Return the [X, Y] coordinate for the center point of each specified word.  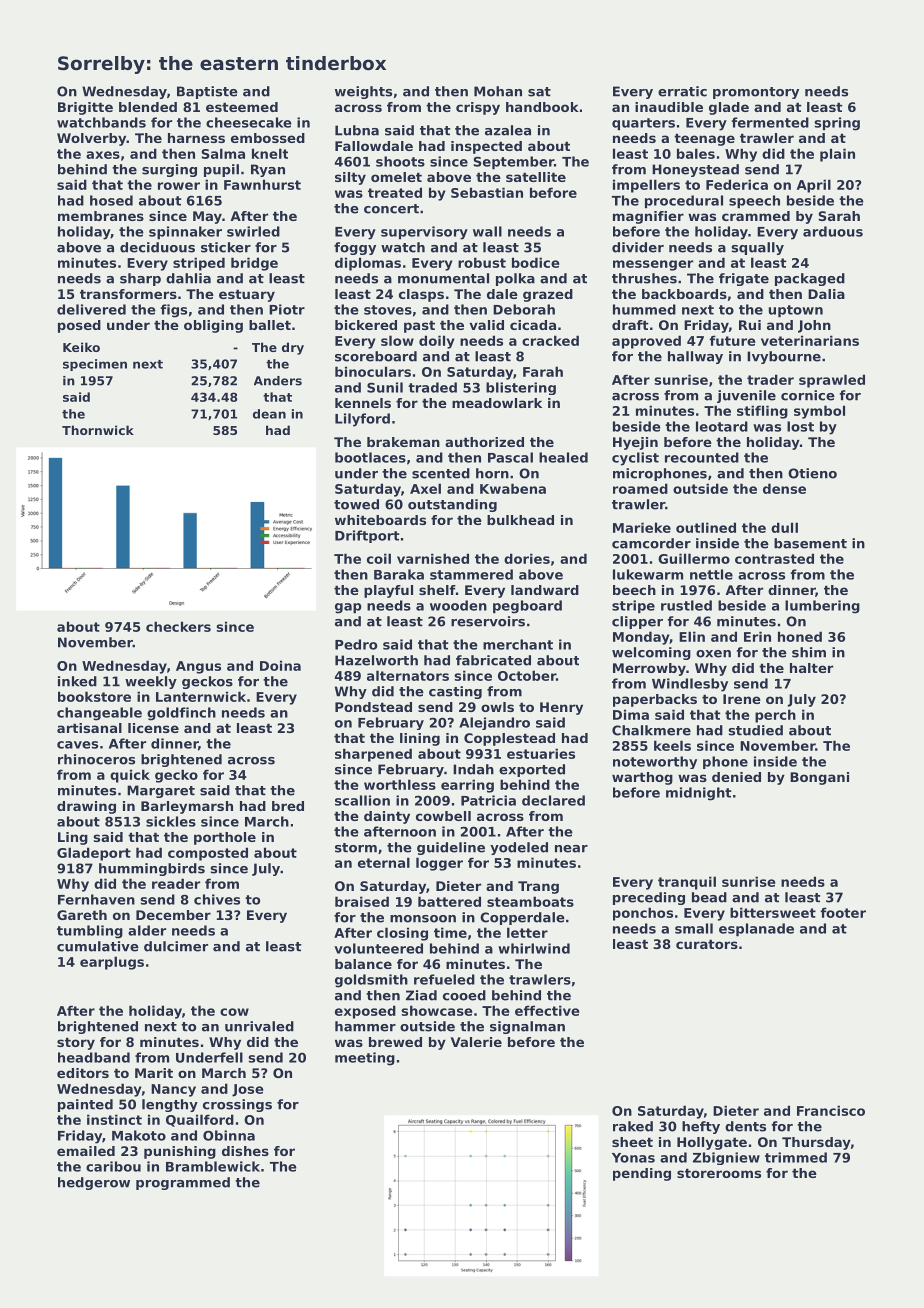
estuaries [541, 753]
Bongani [819, 778]
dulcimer [176, 946]
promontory [756, 93]
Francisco [831, 1110]
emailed [86, 1151]
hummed [644, 309]
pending [642, 1174]
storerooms [719, 1173]
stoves [388, 310]
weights [363, 92]
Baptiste [207, 92]
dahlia [188, 278]
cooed [464, 995]
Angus [198, 667]
